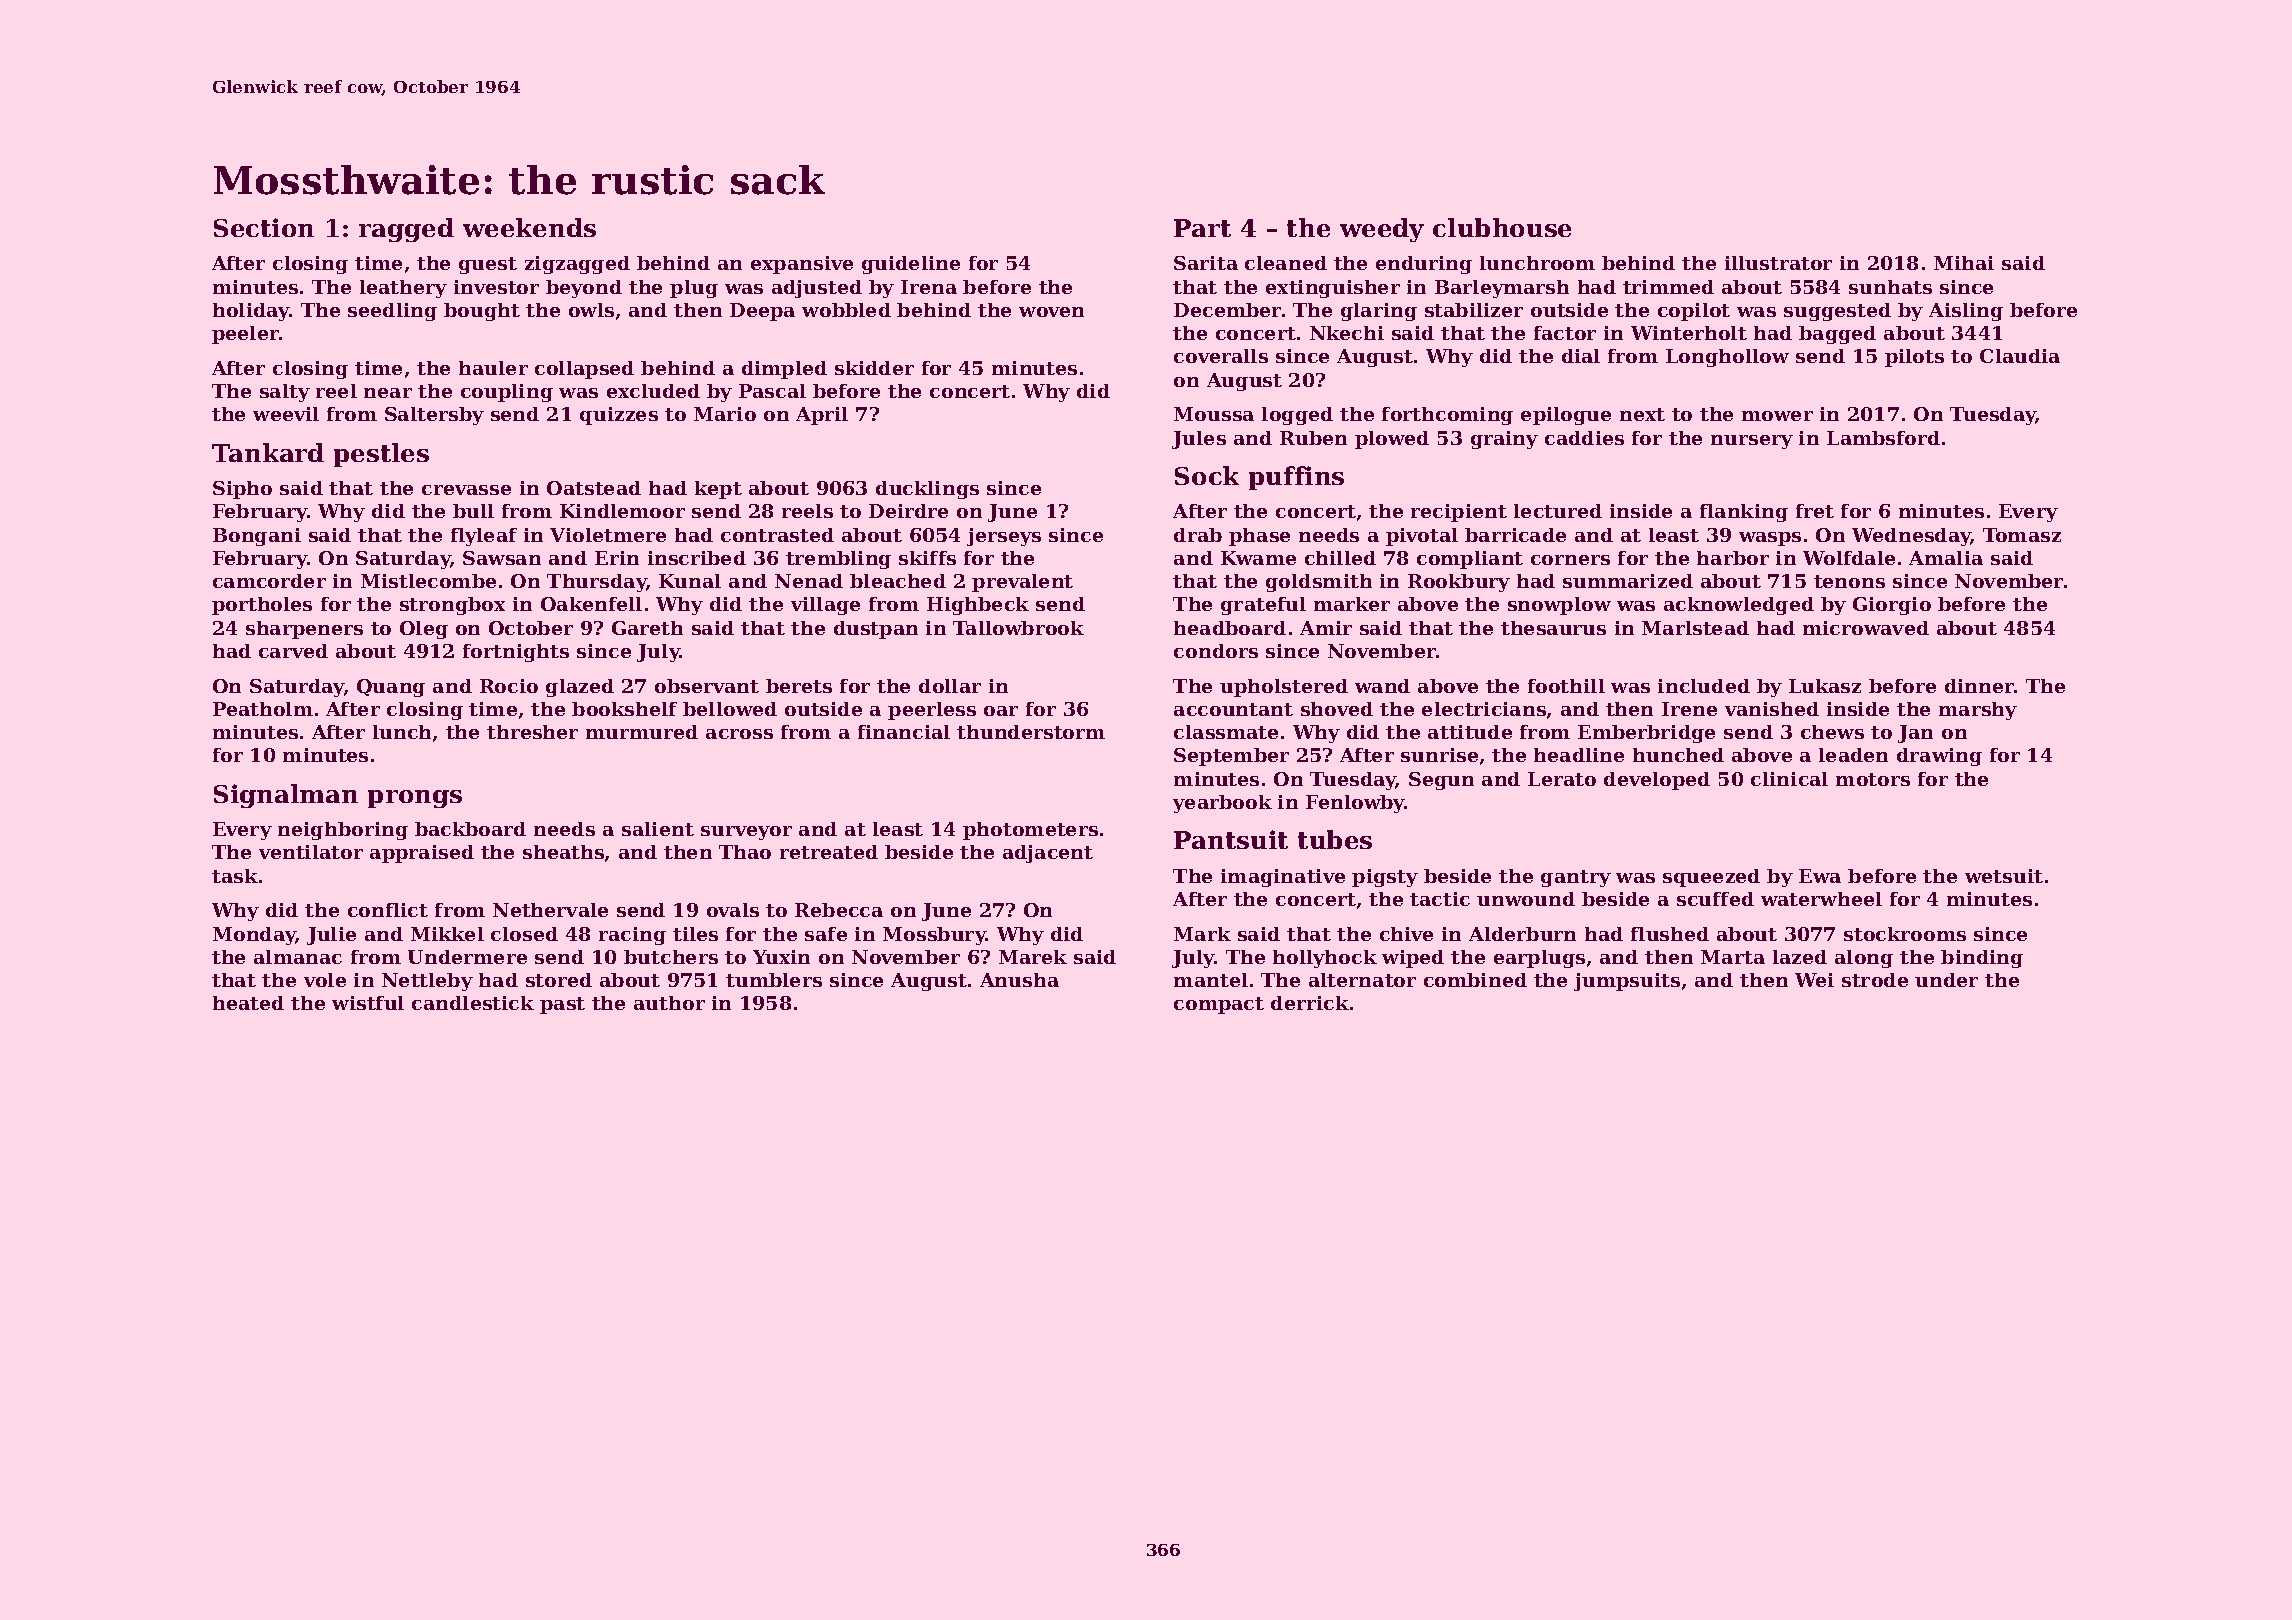  I want to click on caddies, so click(1584, 438).
